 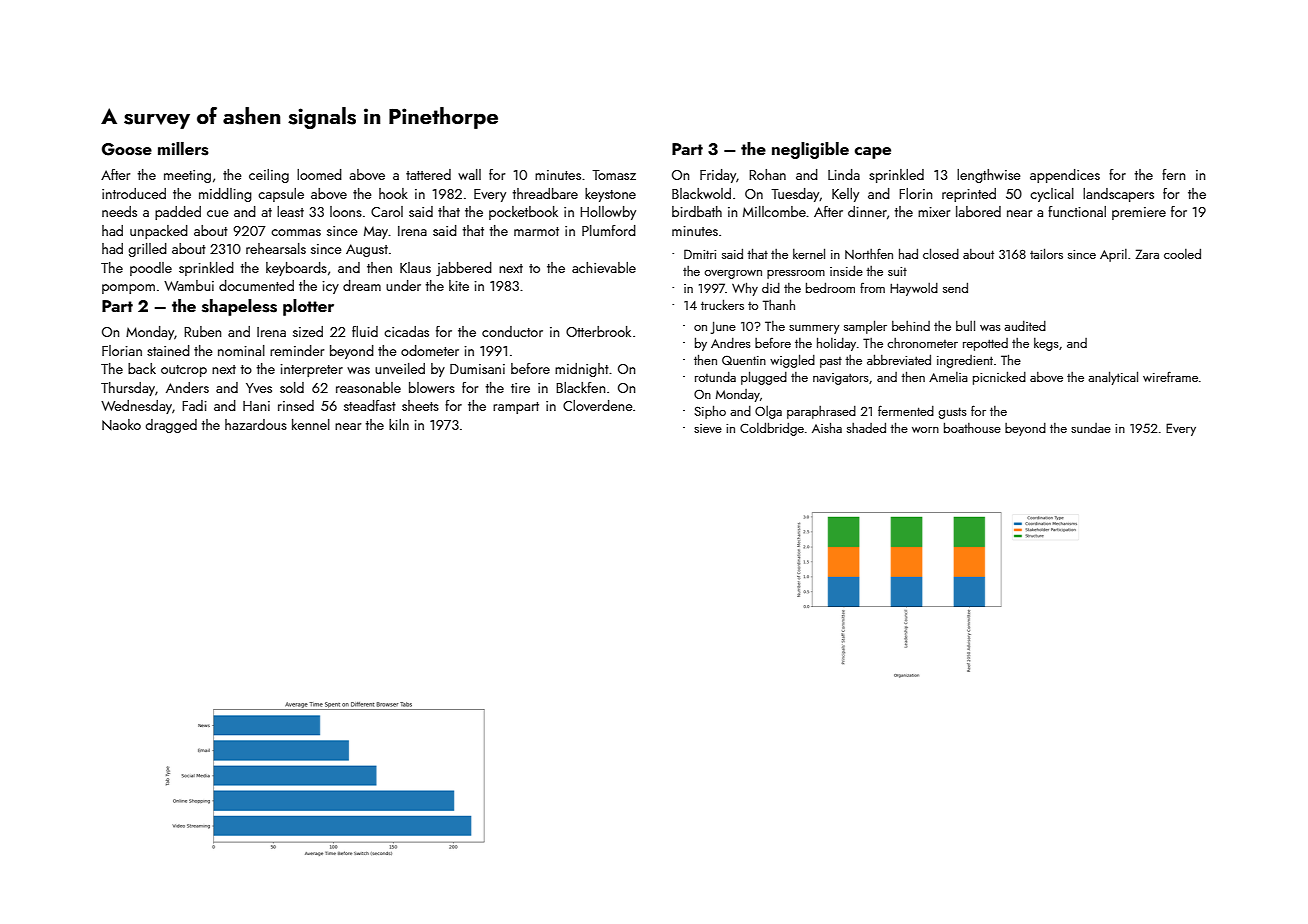 I want to click on Blackfen, so click(x=580, y=387).
